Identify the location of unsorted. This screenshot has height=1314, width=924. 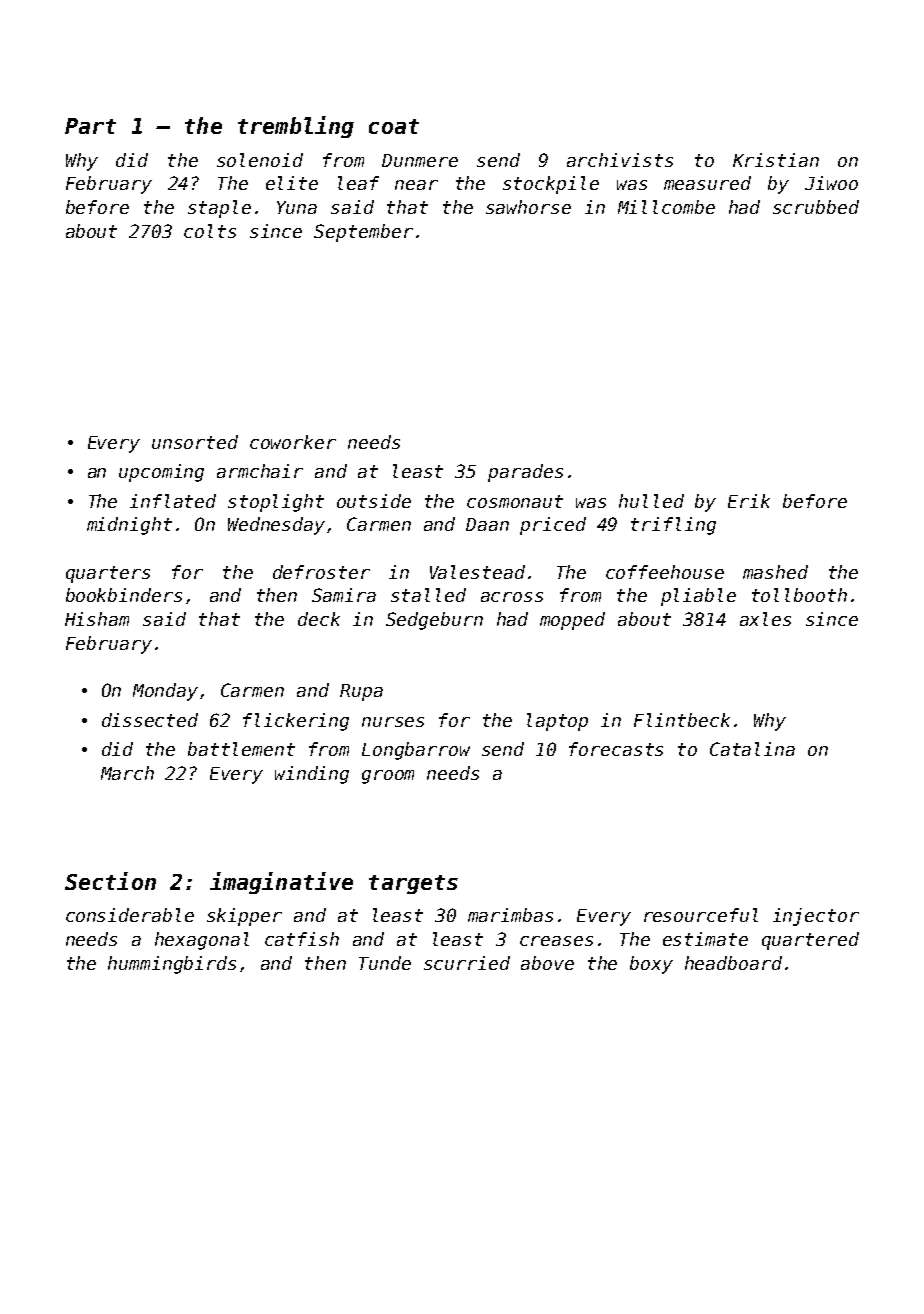
(195, 442).
